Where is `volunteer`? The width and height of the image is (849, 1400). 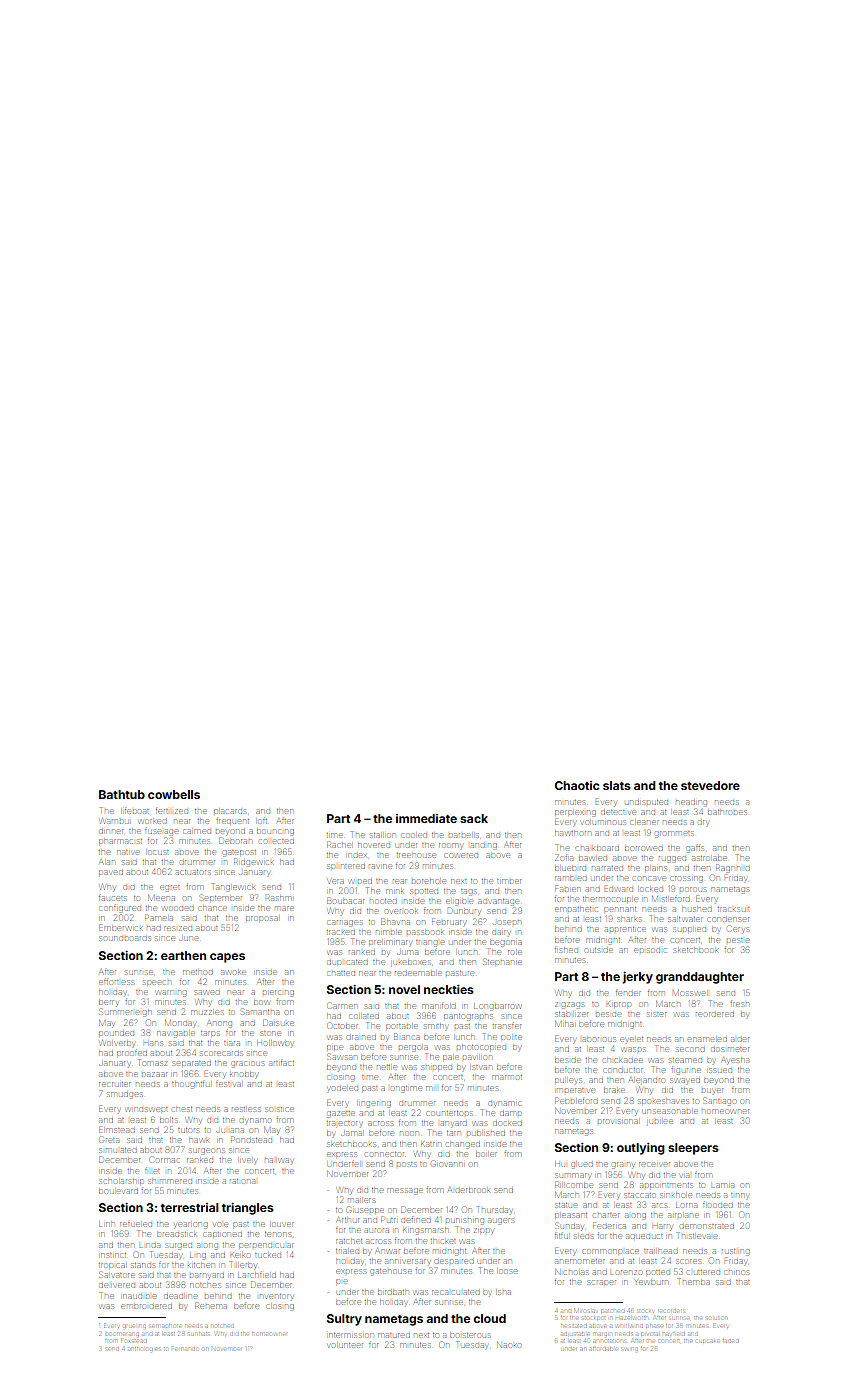 volunteer is located at coordinates (345, 1345).
